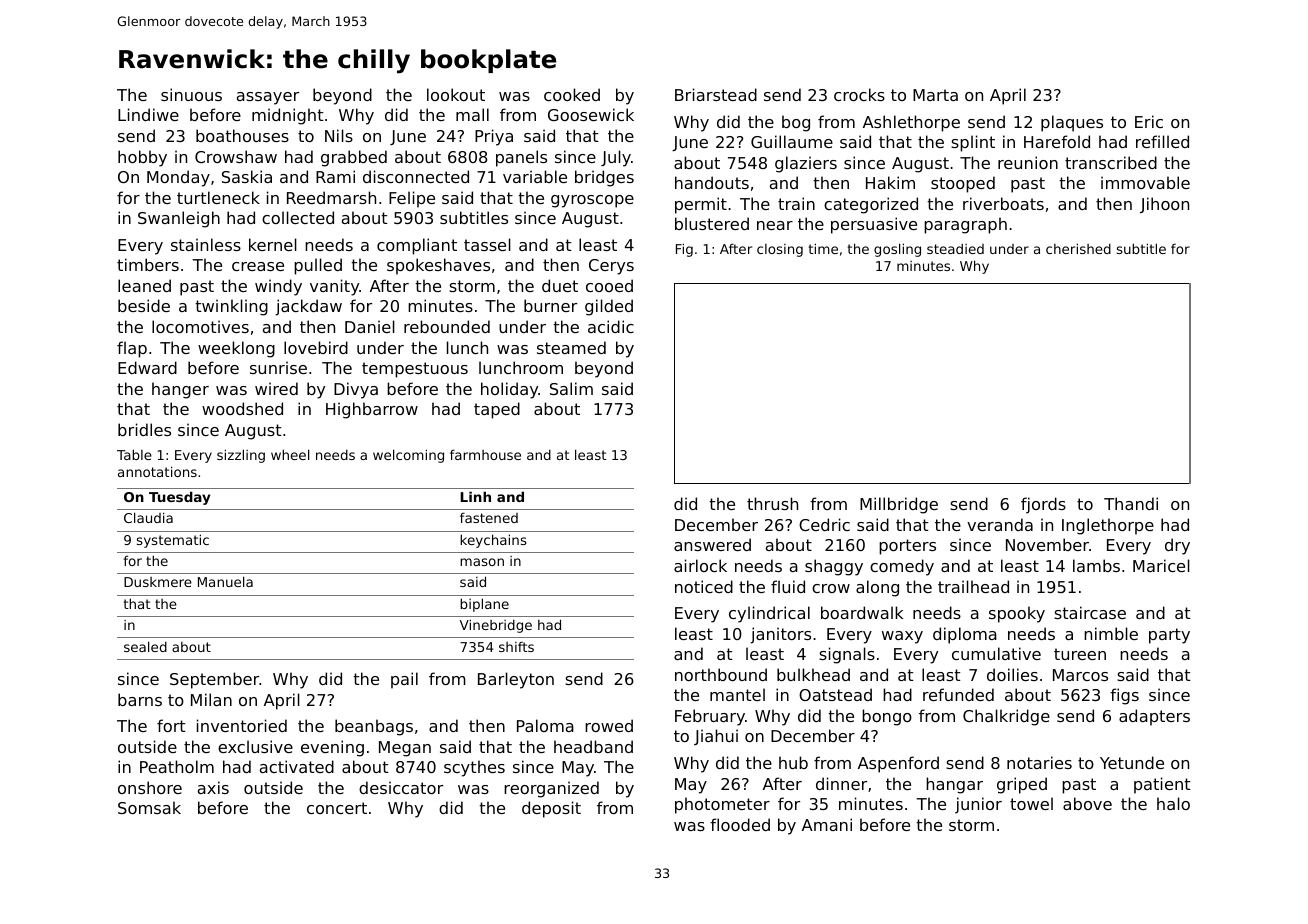 This page has height=924, width=1308. I want to click on reorganized, so click(551, 789).
